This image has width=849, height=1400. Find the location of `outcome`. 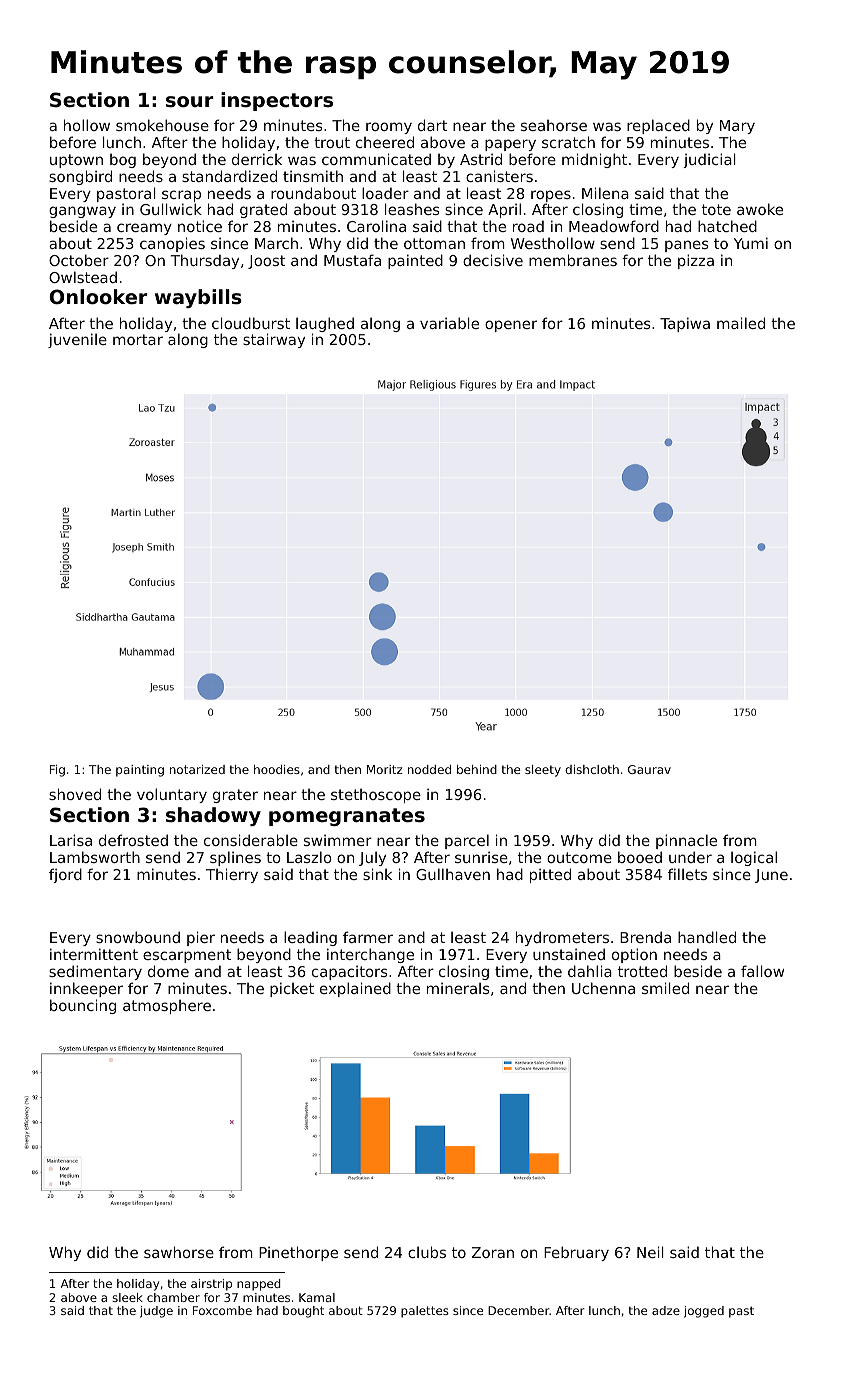

outcome is located at coordinates (579, 857).
